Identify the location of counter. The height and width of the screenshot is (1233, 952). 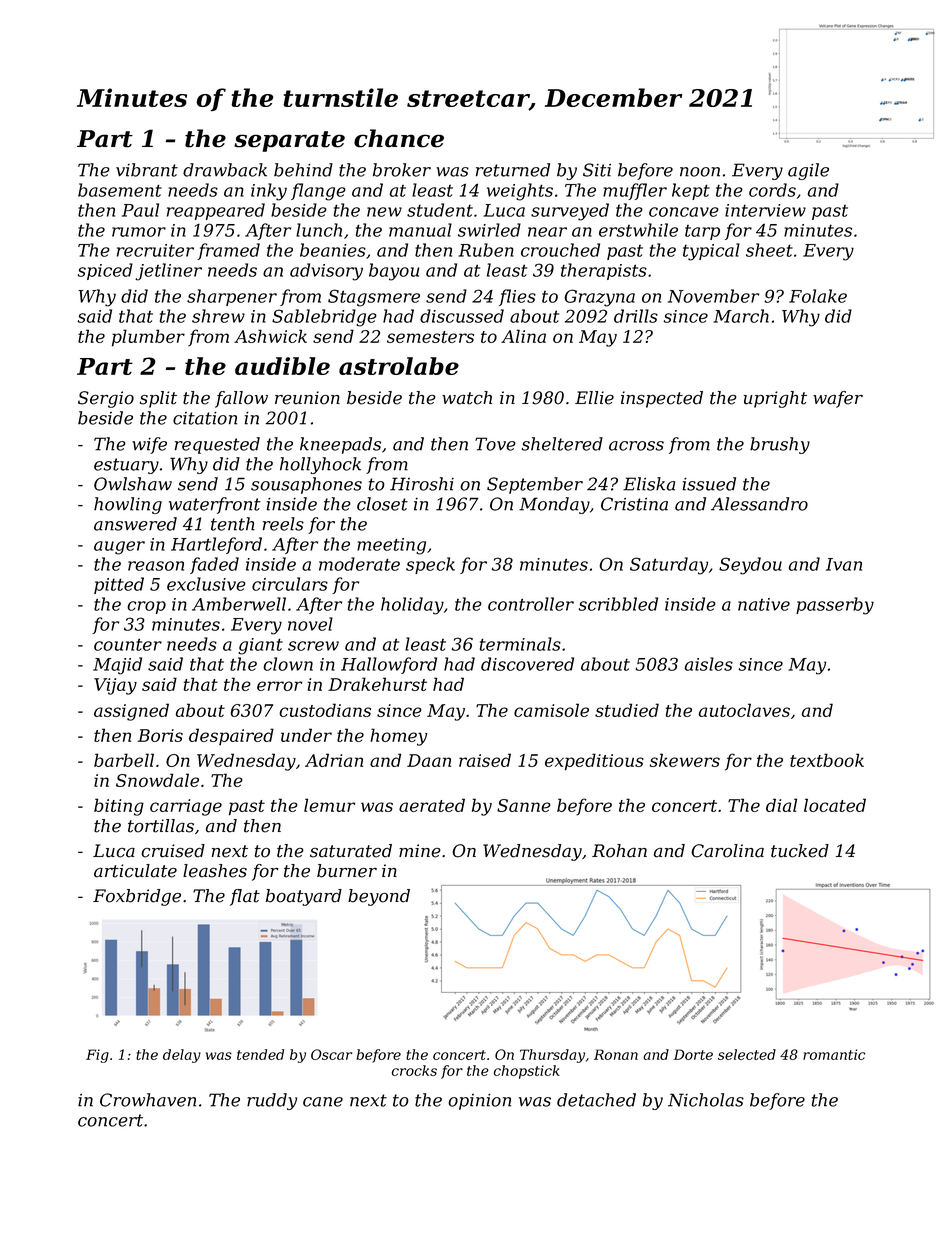
(128, 644).
